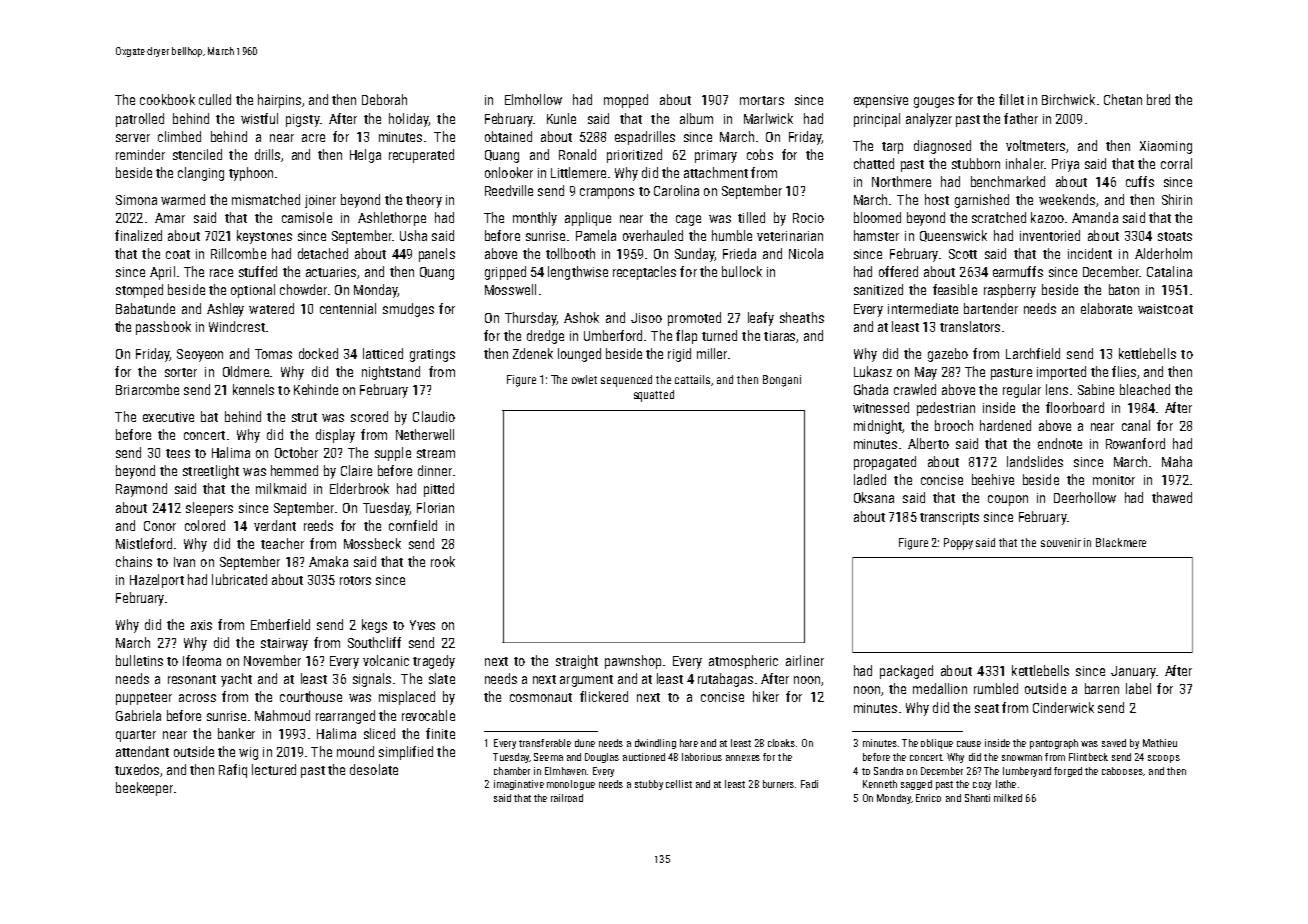 Image resolution: width=1308 pixels, height=924 pixels. I want to click on dinner, so click(435, 470).
